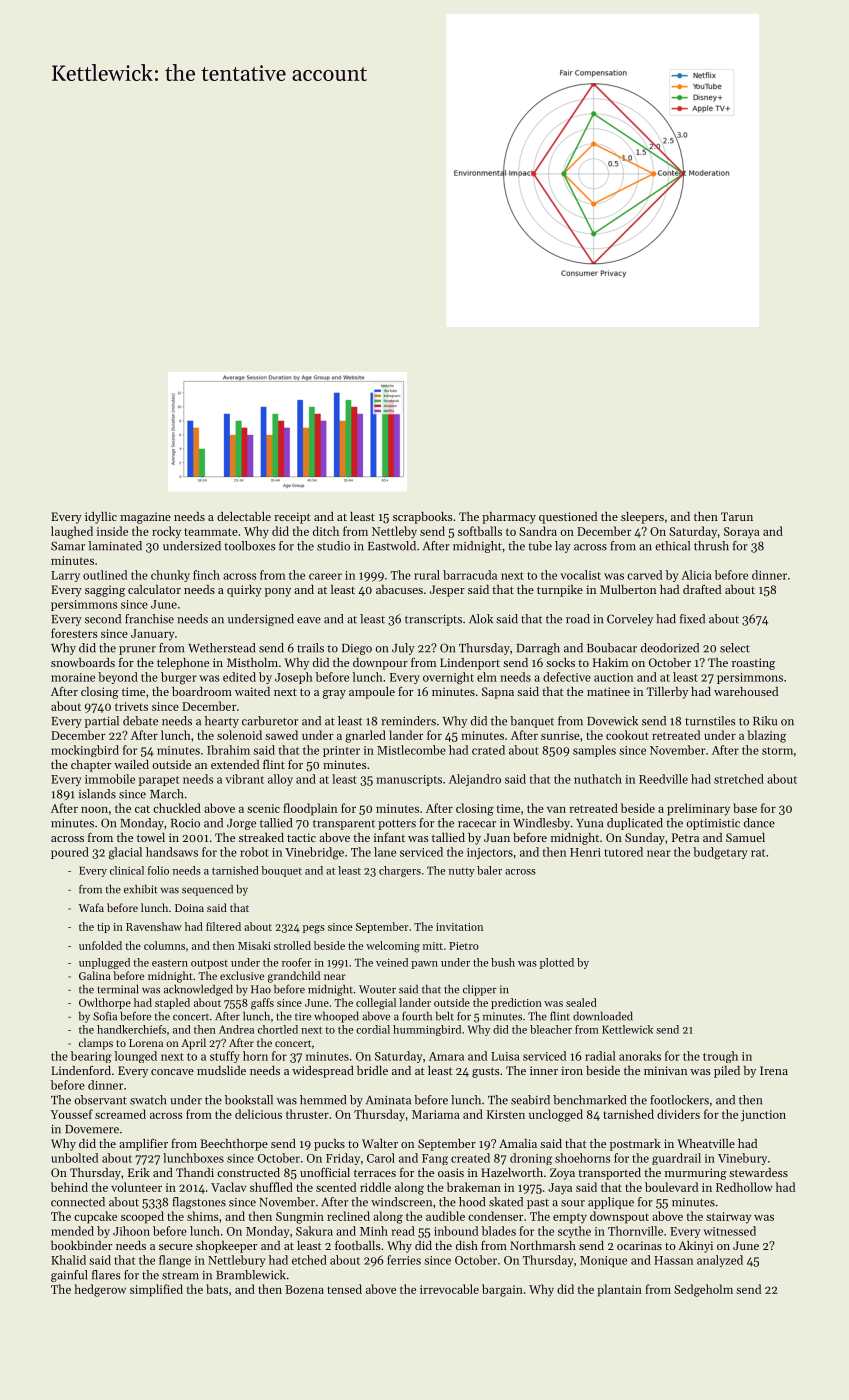 This image has width=849, height=1400. I want to click on Tarun, so click(737, 516).
